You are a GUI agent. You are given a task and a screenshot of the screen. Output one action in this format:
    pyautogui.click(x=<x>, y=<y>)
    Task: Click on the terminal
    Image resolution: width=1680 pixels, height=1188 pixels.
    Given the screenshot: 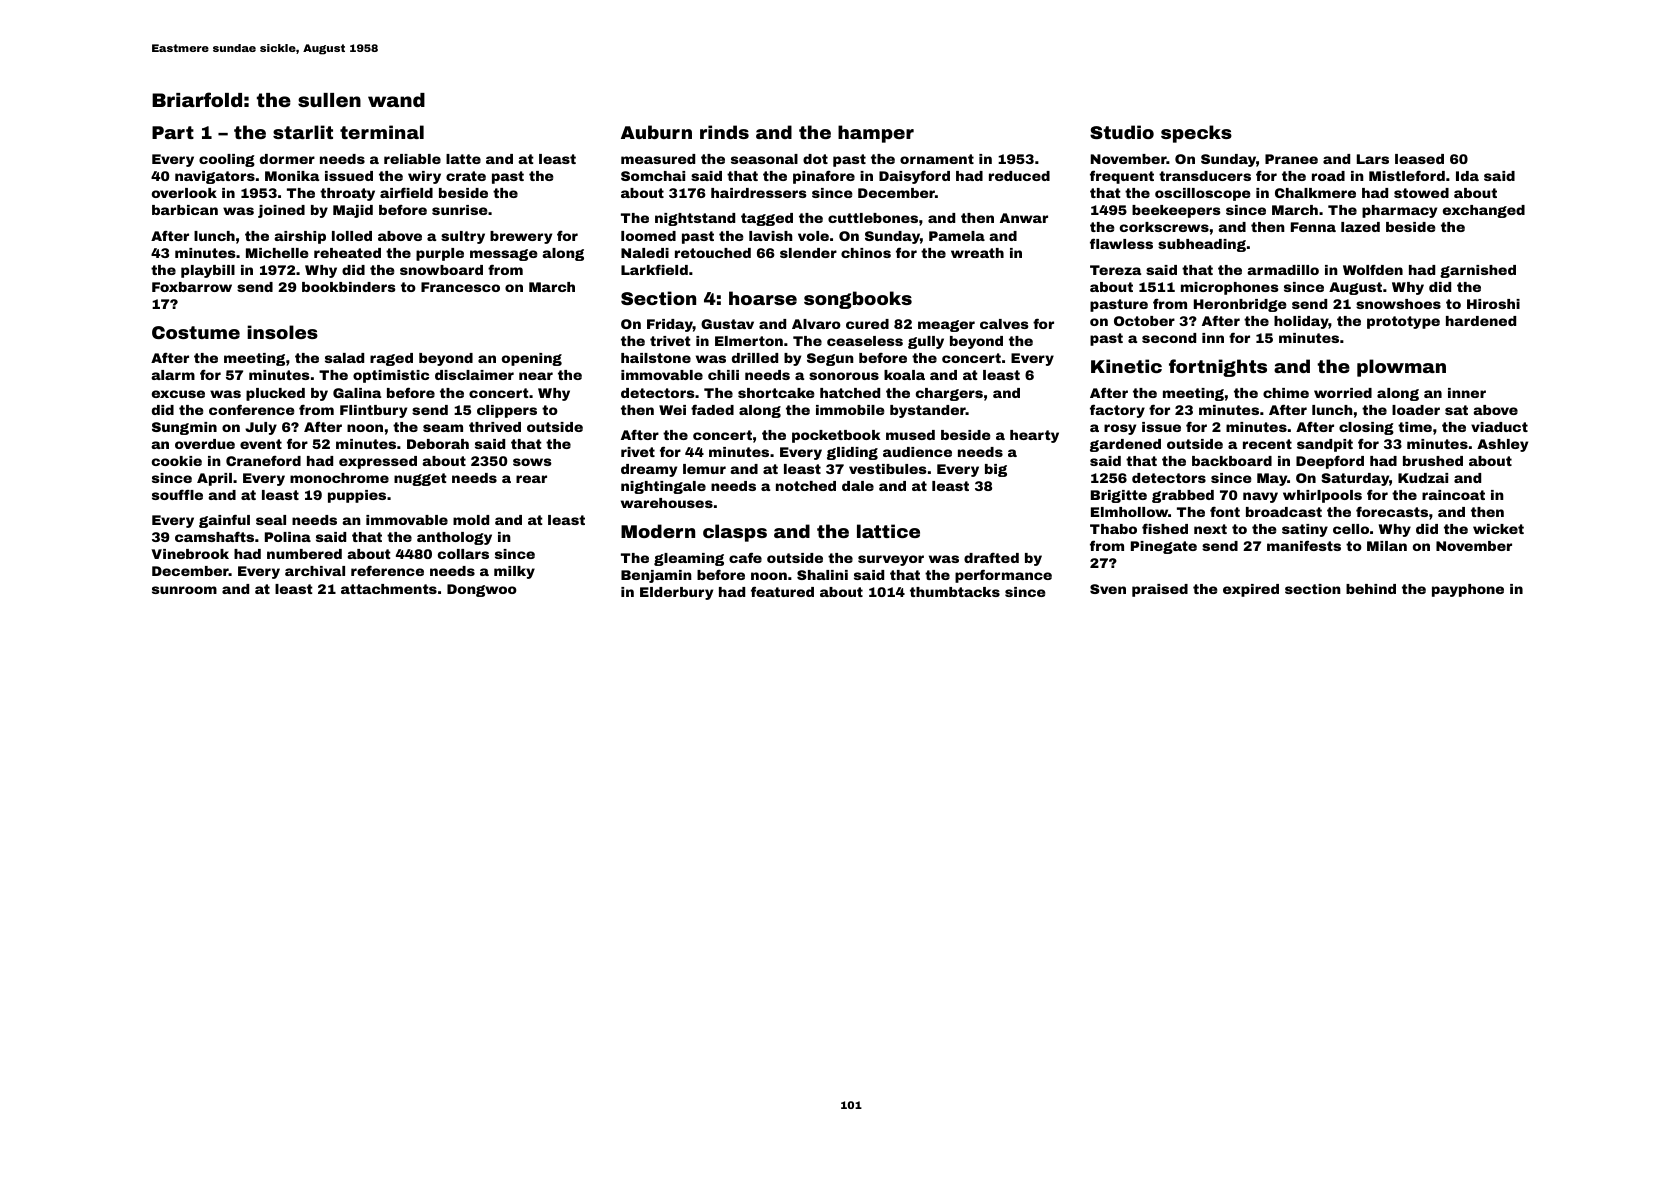 What is the action you would take?
    pyautogui.click(x=382, y=132)
